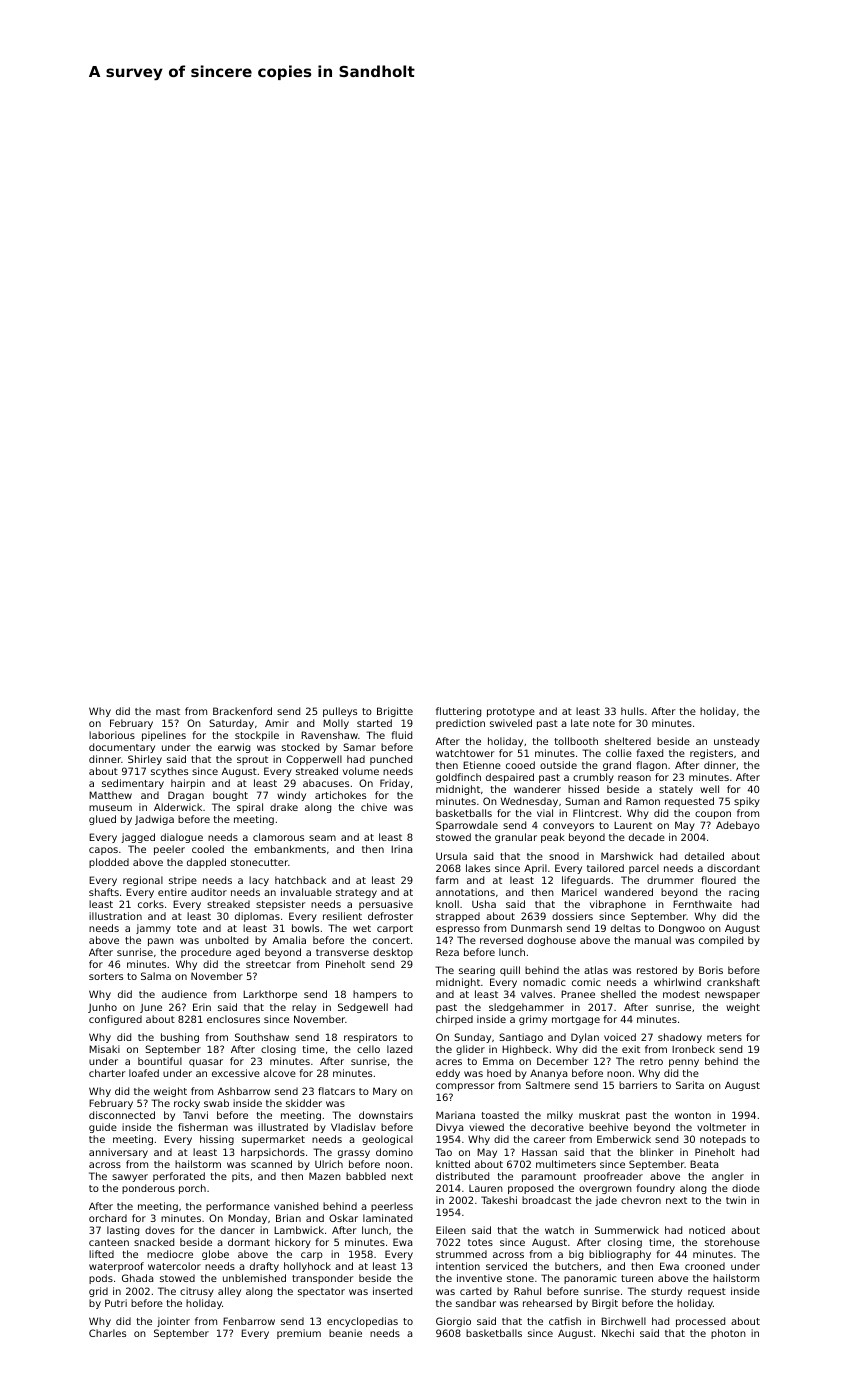 The height and width of the screenshot is (1400, 849). I want to click on dappled, so click(206, 863).
